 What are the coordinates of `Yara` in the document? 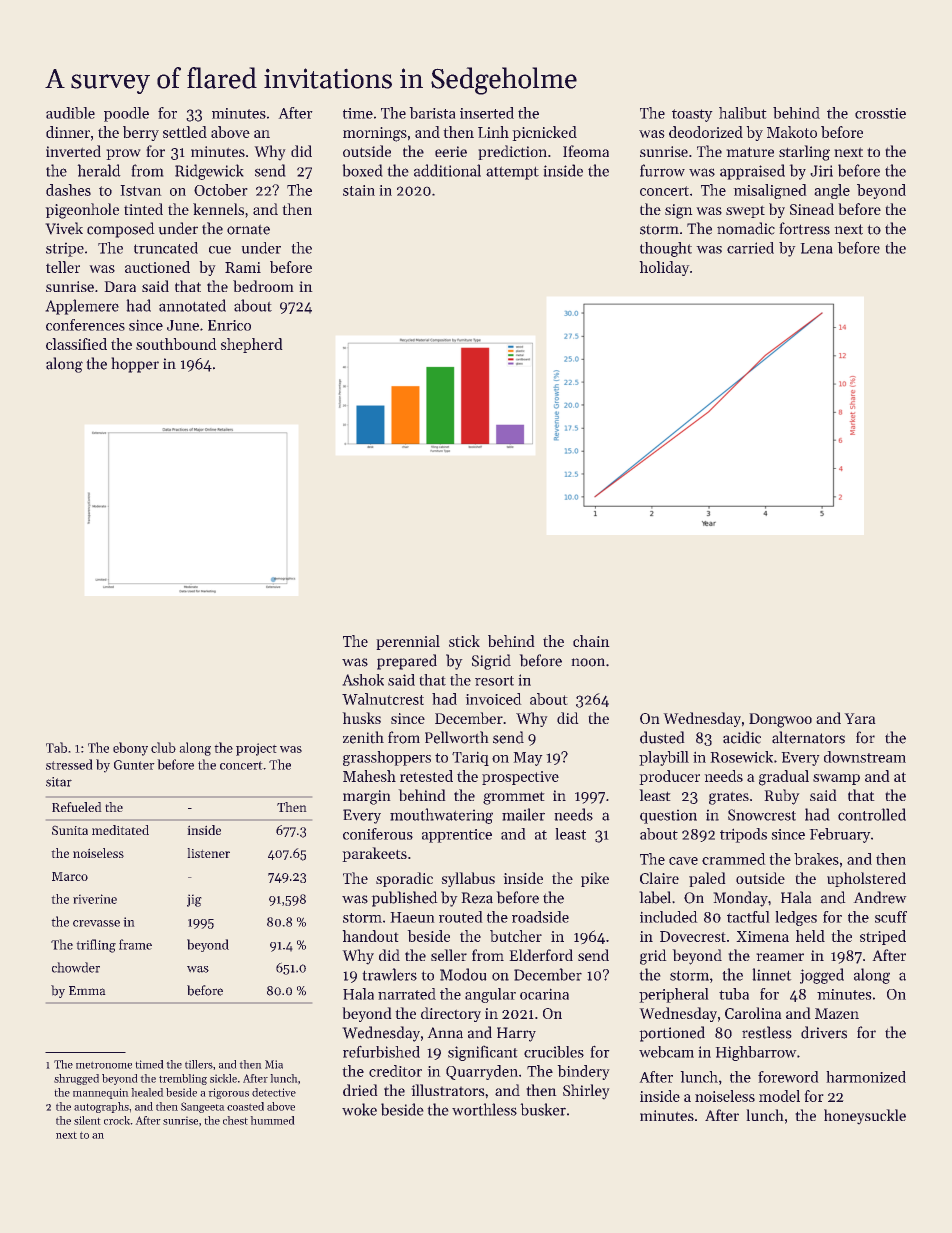 It's located at (860, 718).
